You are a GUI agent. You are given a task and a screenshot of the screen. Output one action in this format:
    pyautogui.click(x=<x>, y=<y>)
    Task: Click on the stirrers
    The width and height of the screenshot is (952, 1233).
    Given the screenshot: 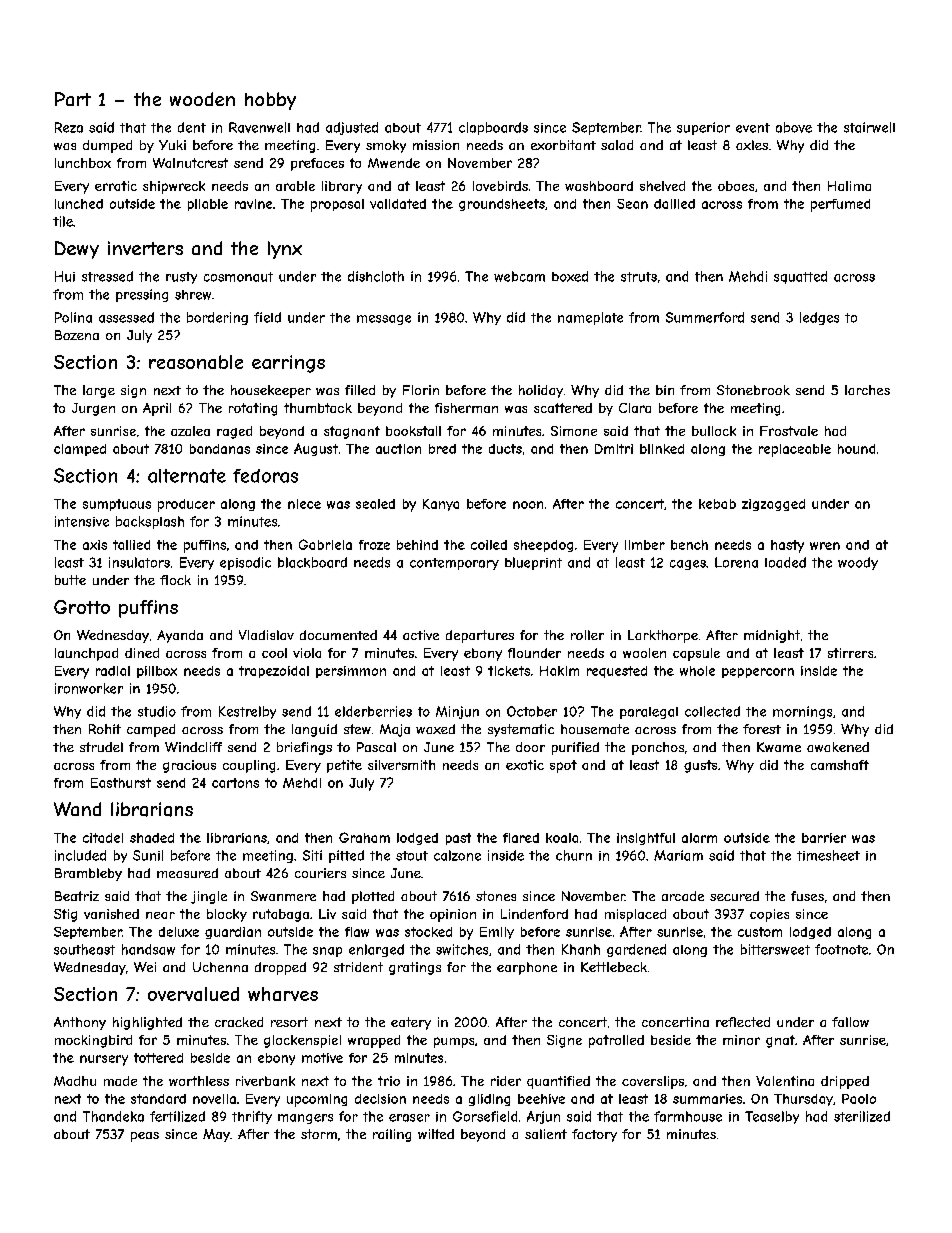 What is the action you would take?
    pyautogui.click(x=850, y=653)
